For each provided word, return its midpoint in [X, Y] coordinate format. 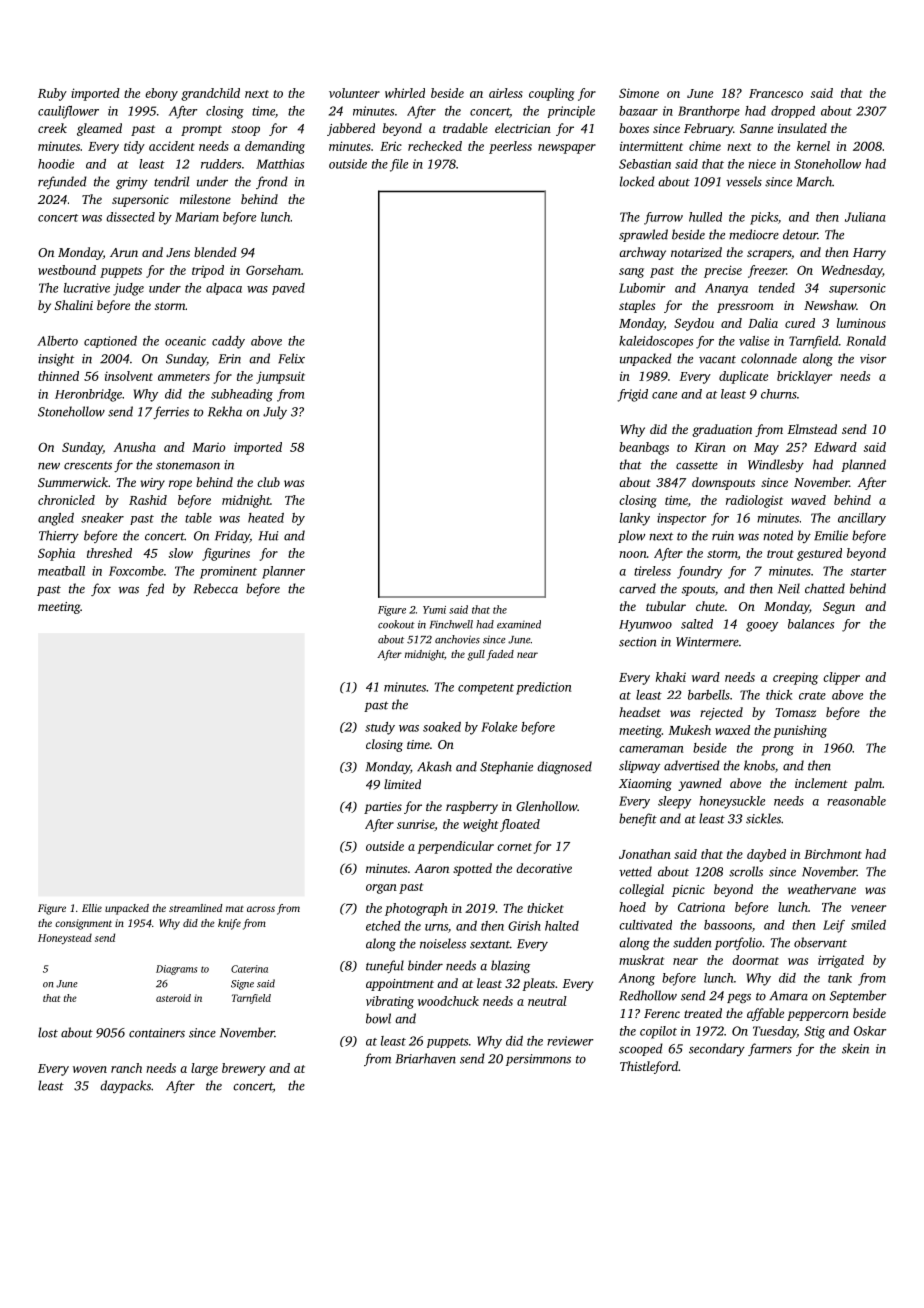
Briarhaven [426, 1058]
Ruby [52, 94]
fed [155, 589]
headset [640, 712]
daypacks [125, 1086]
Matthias [280, 164]
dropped [793, 112]
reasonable [856, 801]
